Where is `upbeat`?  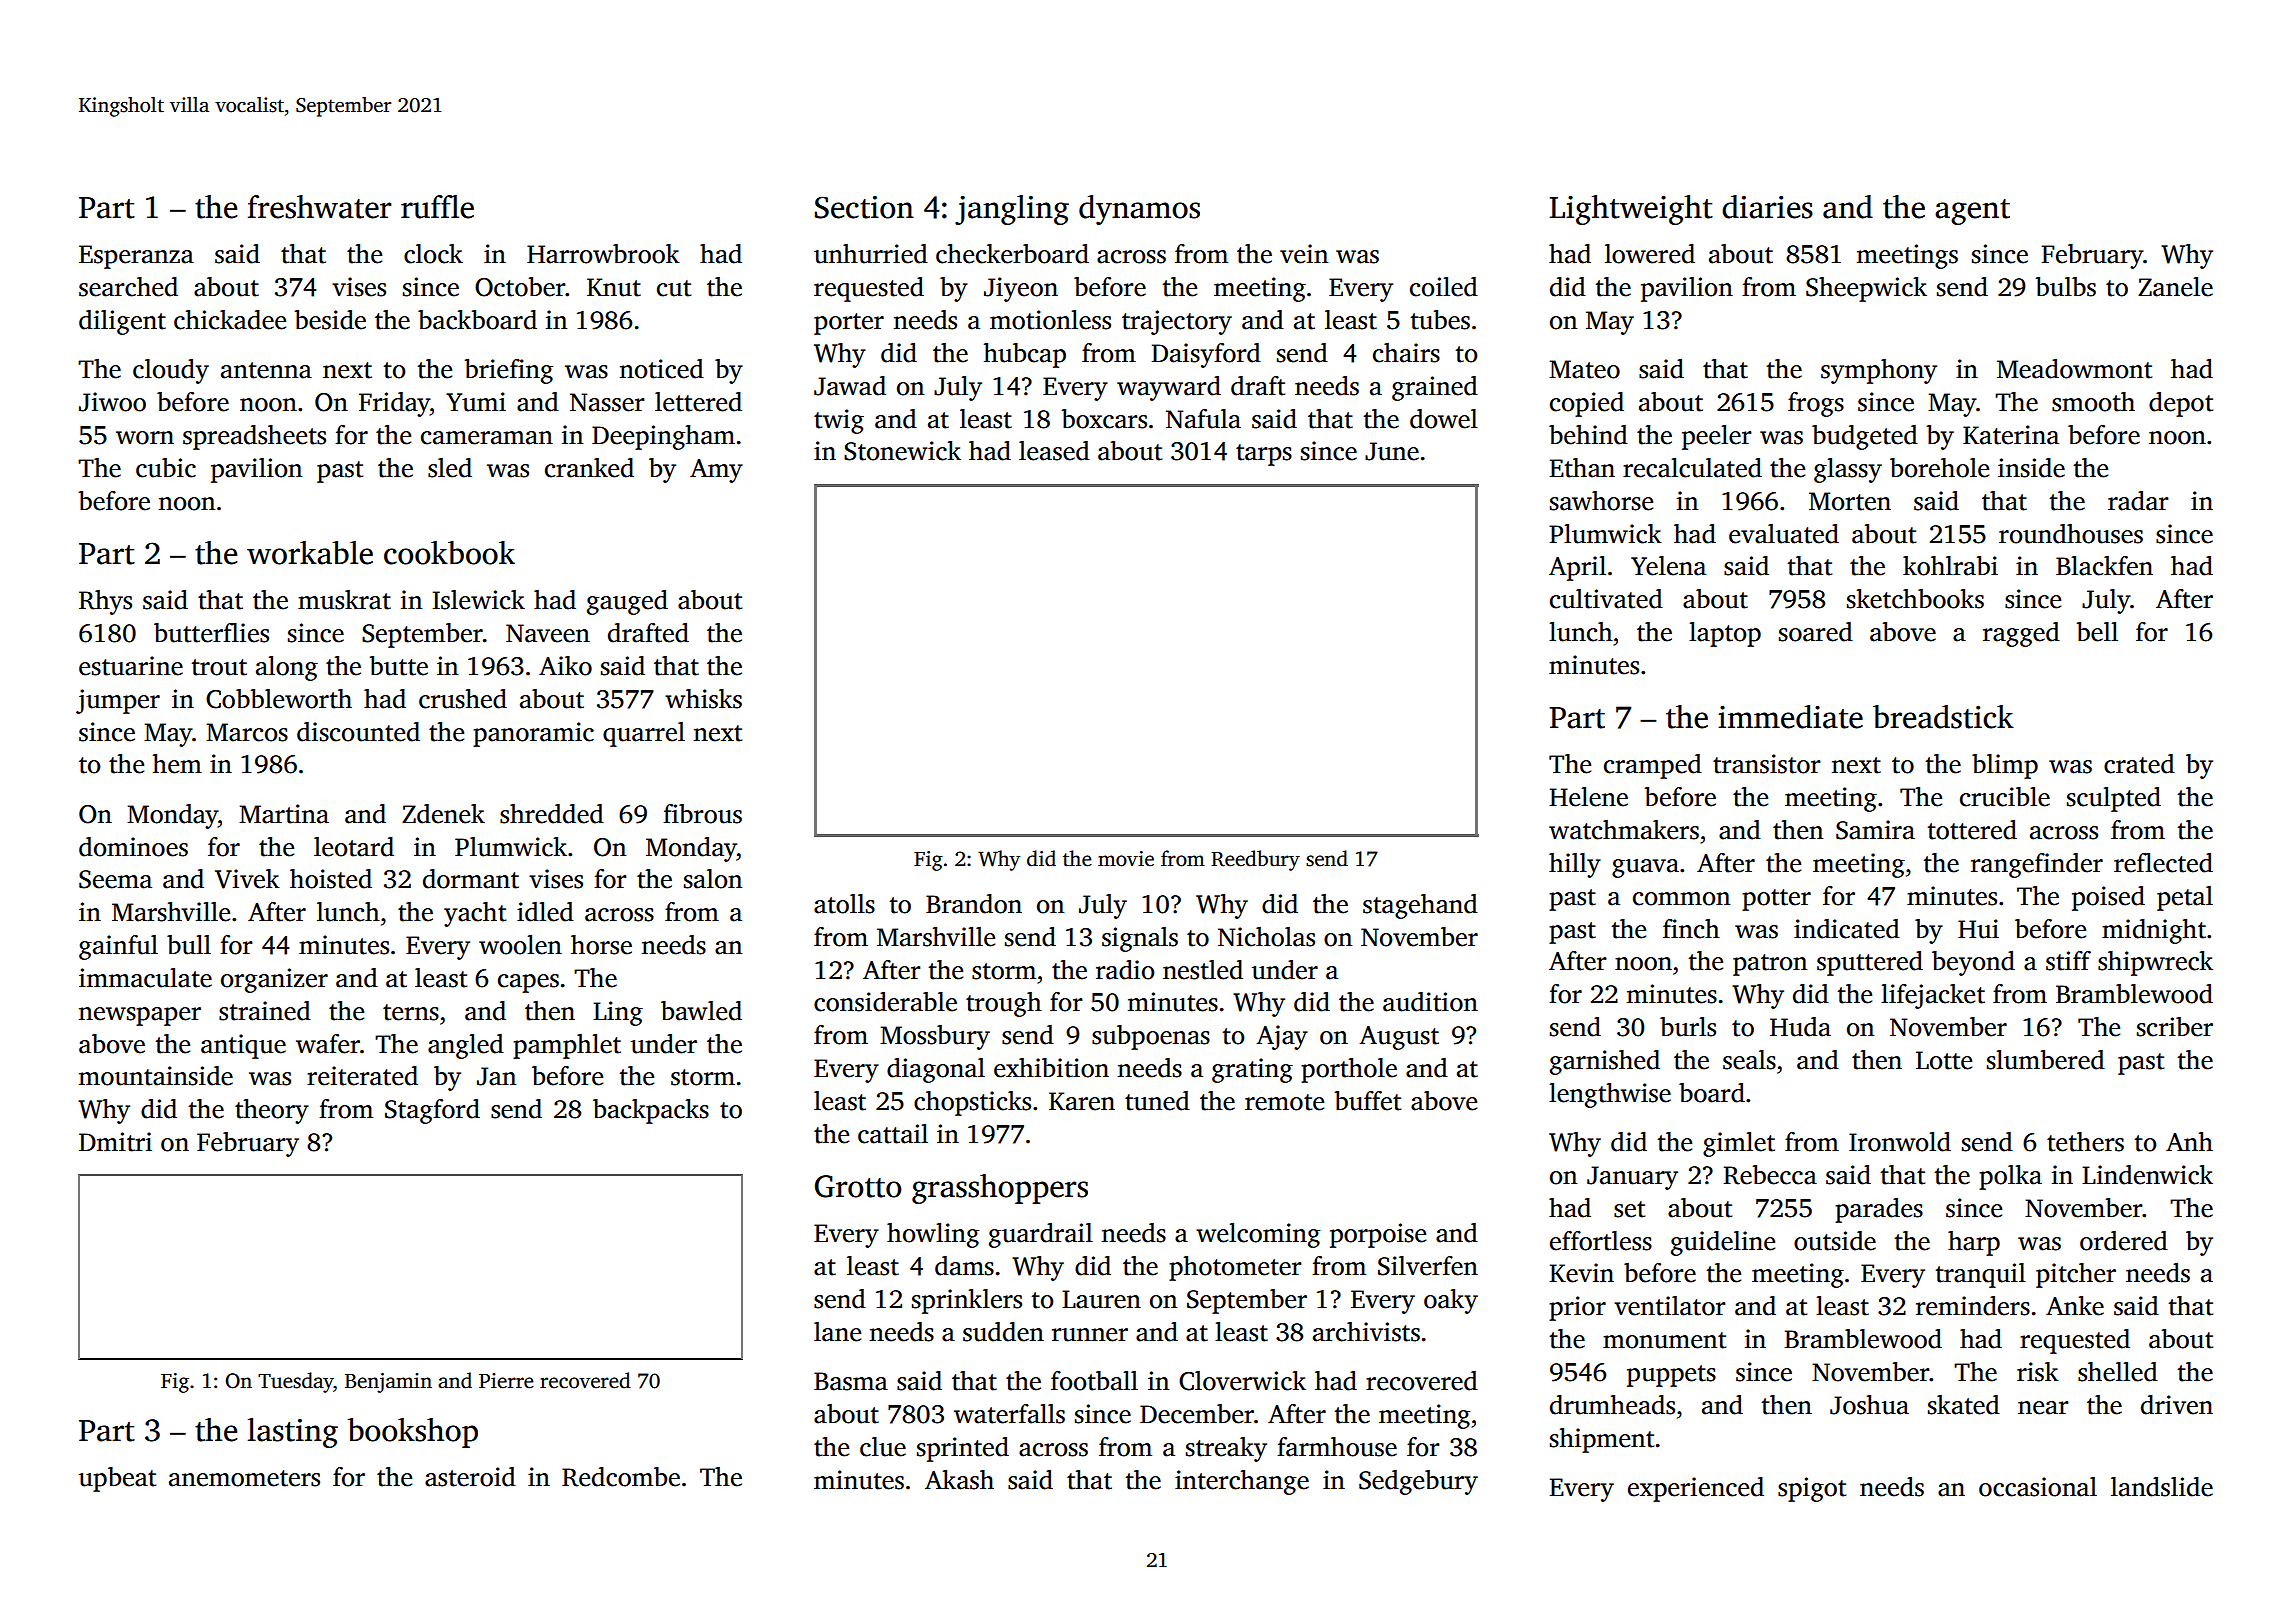 upbeat is located at coordinates (117, 1479).
